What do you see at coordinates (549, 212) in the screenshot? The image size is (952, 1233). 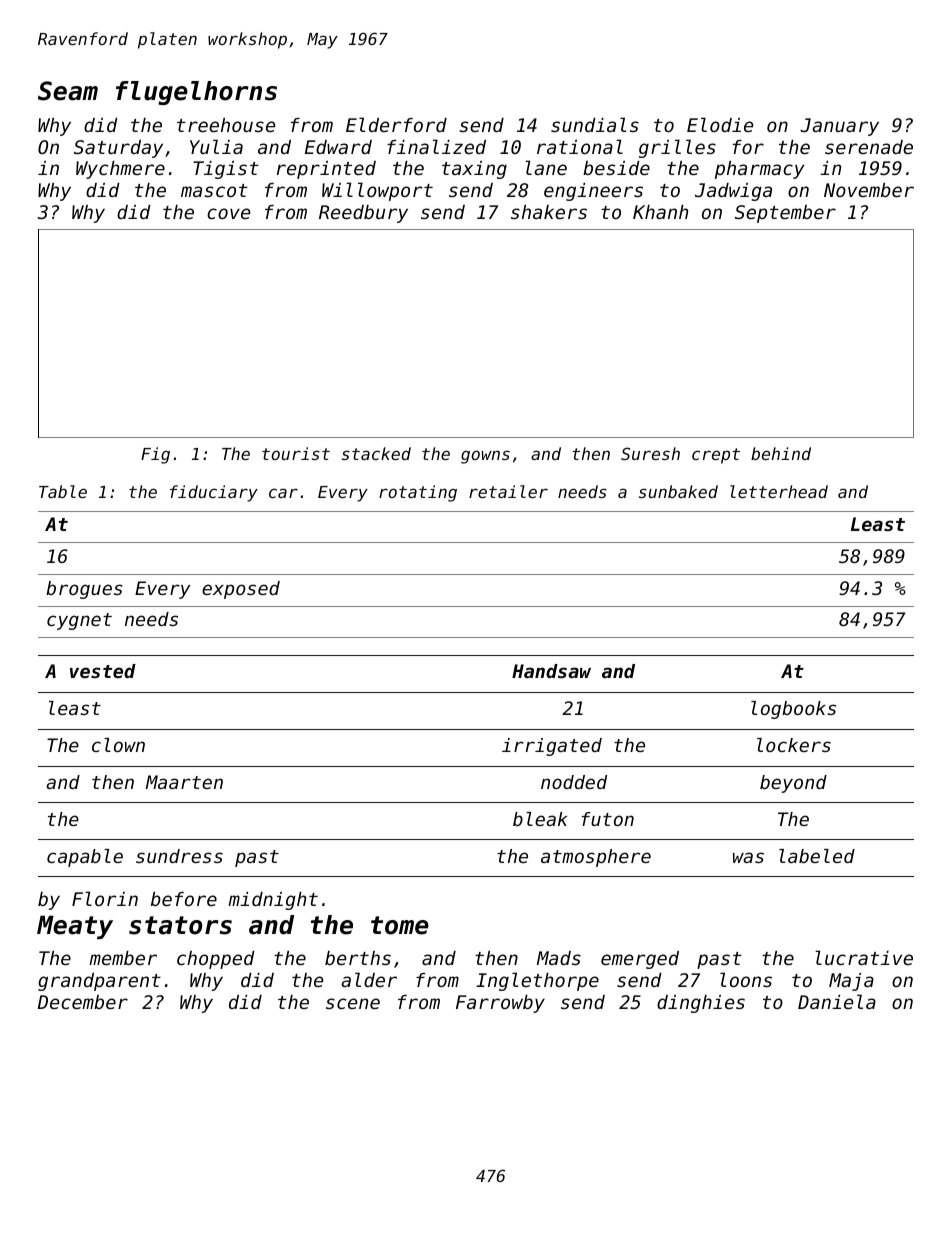 I see `shakers` at bounding box center [549, 212].
